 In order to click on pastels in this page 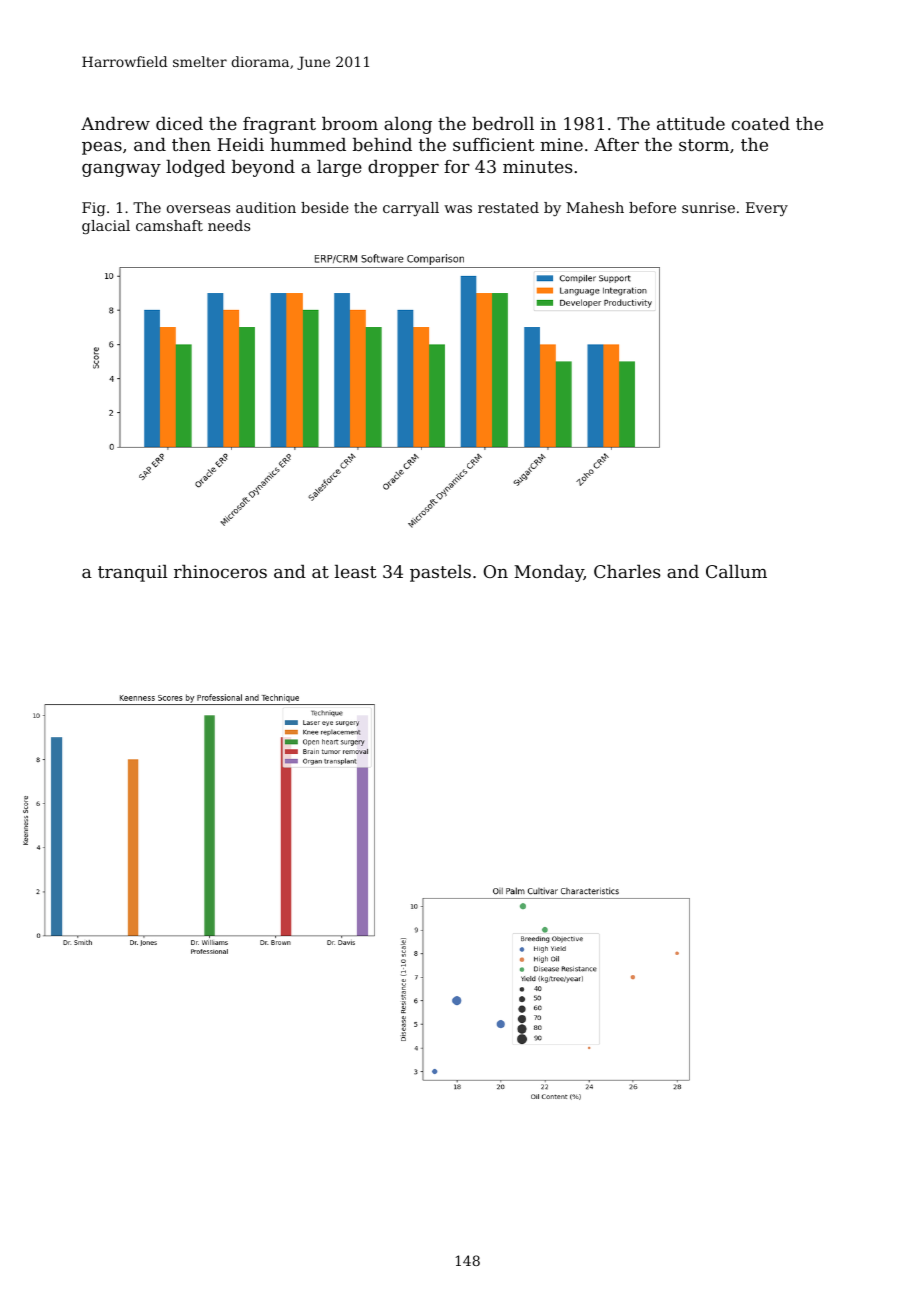, I will do `click(440, 573)`.
